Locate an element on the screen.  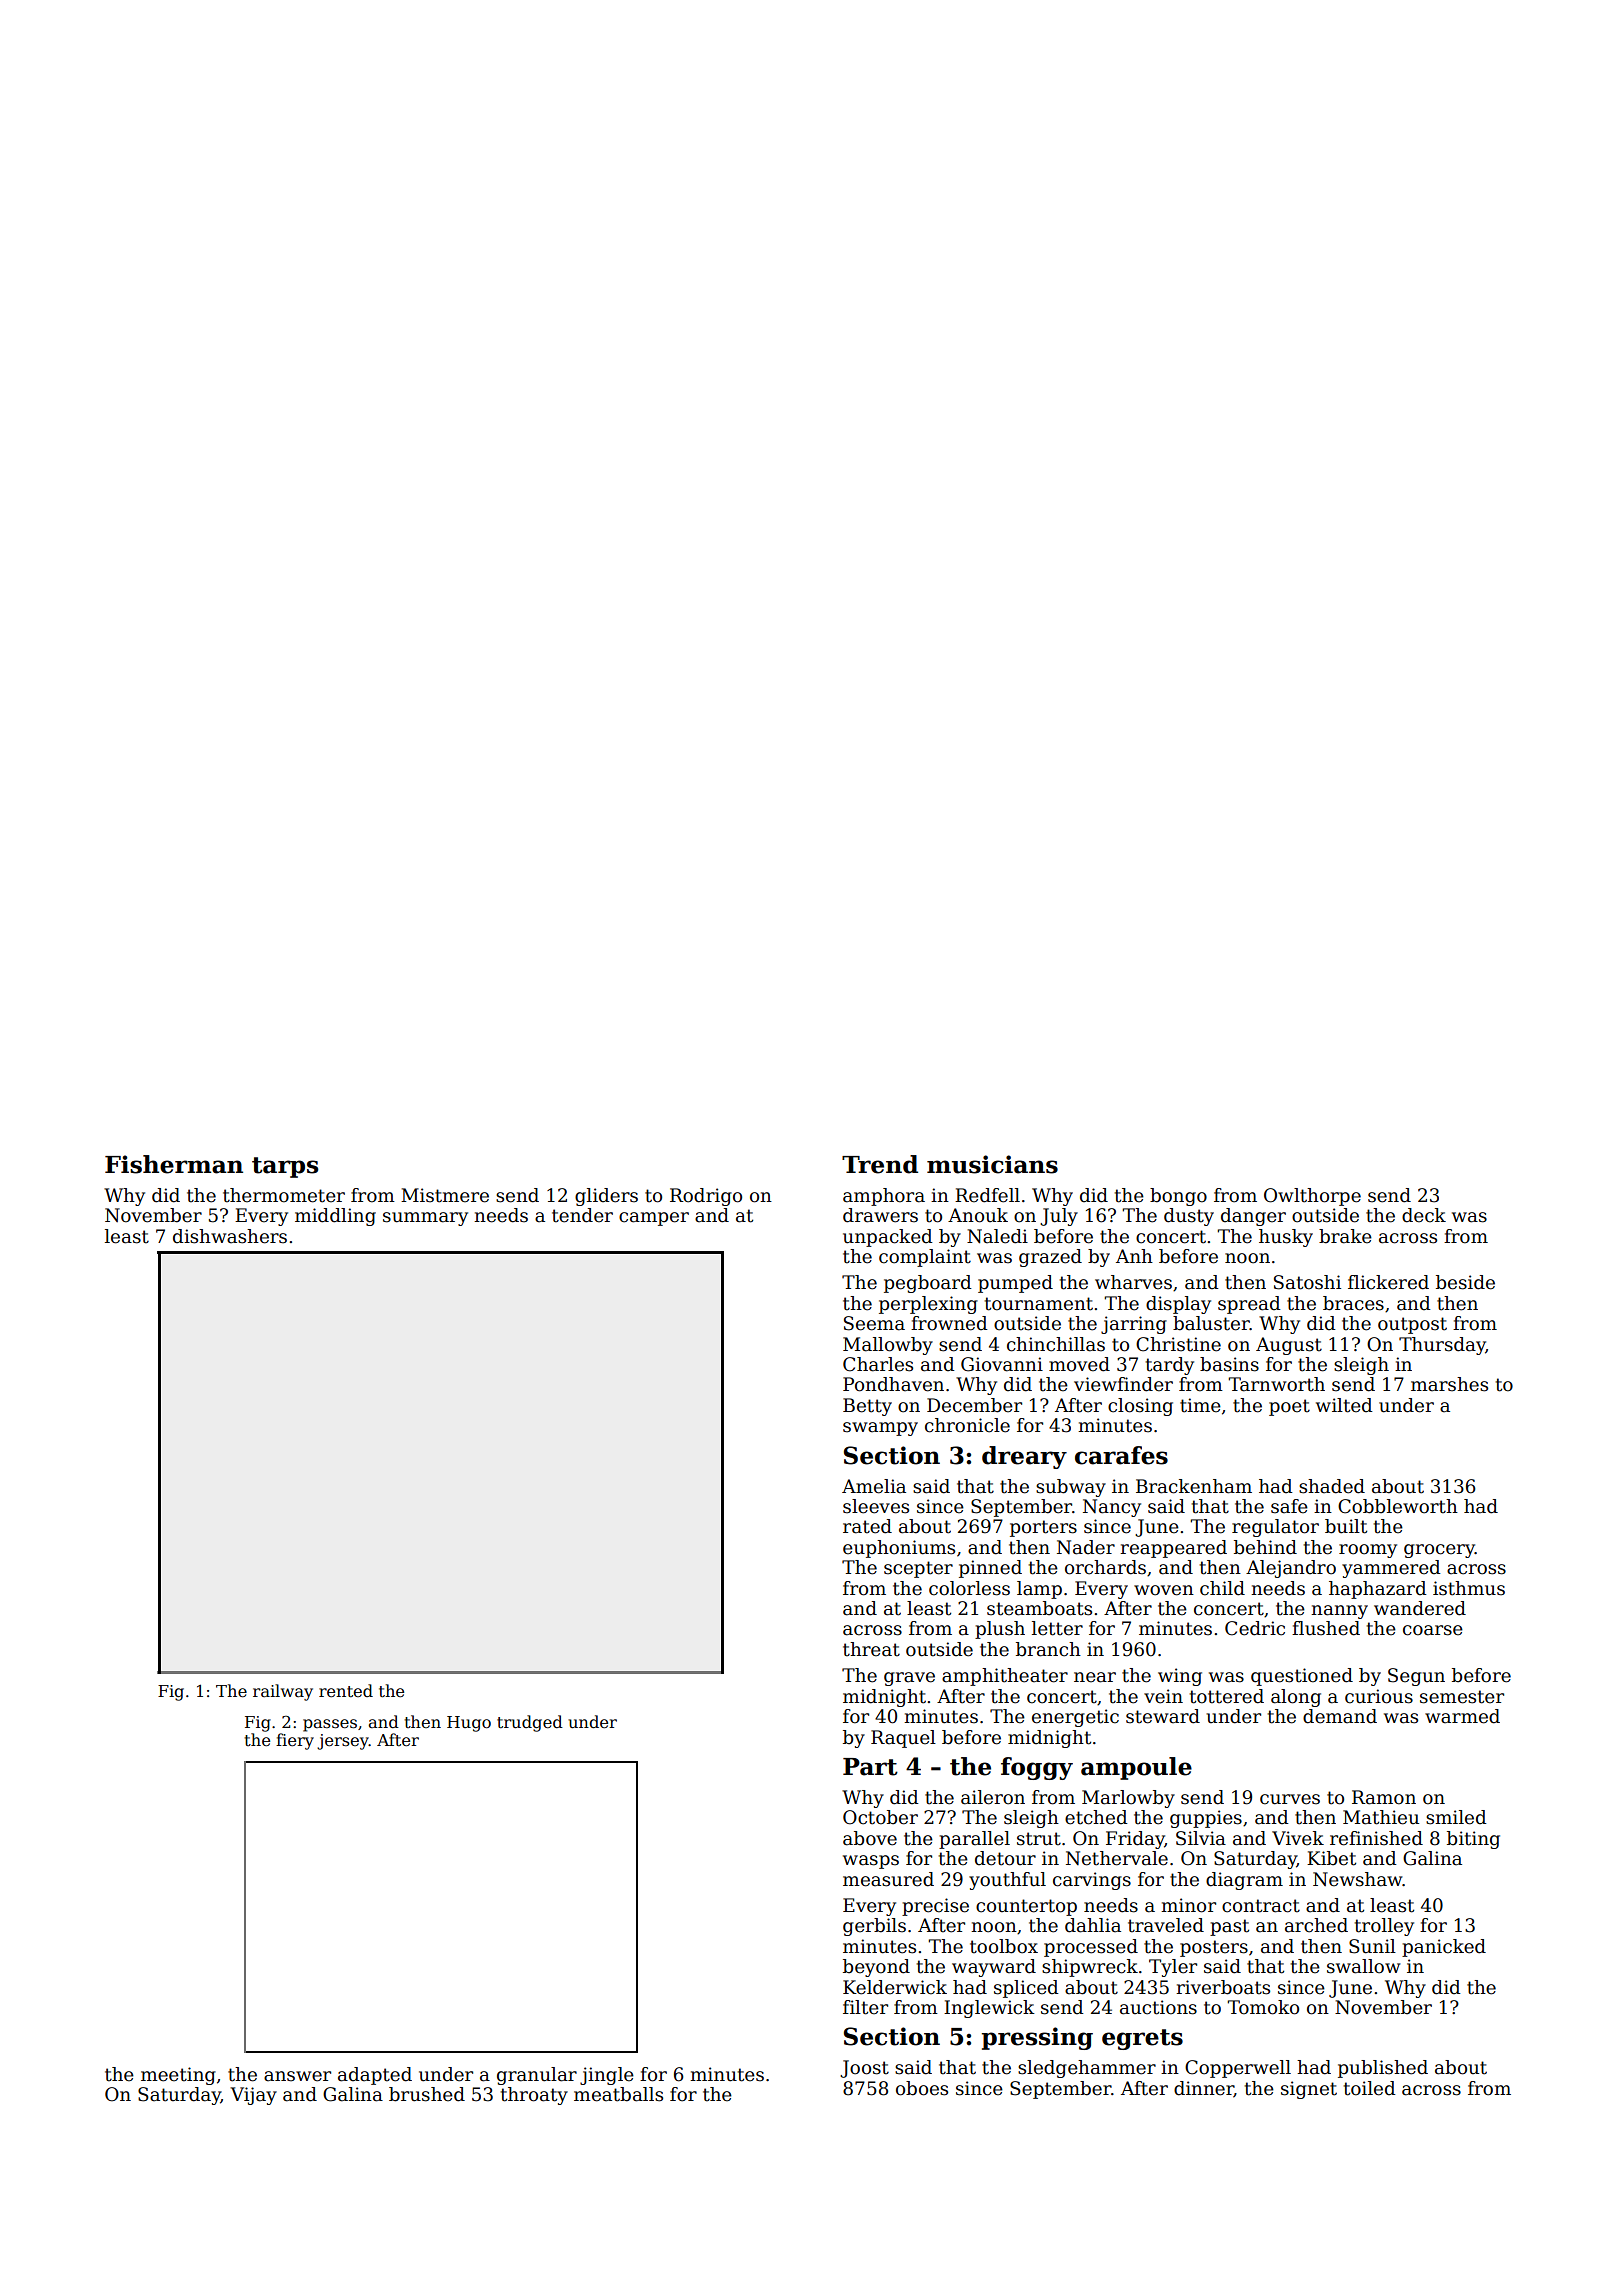
railway is located at coordinates (283, 1692).
